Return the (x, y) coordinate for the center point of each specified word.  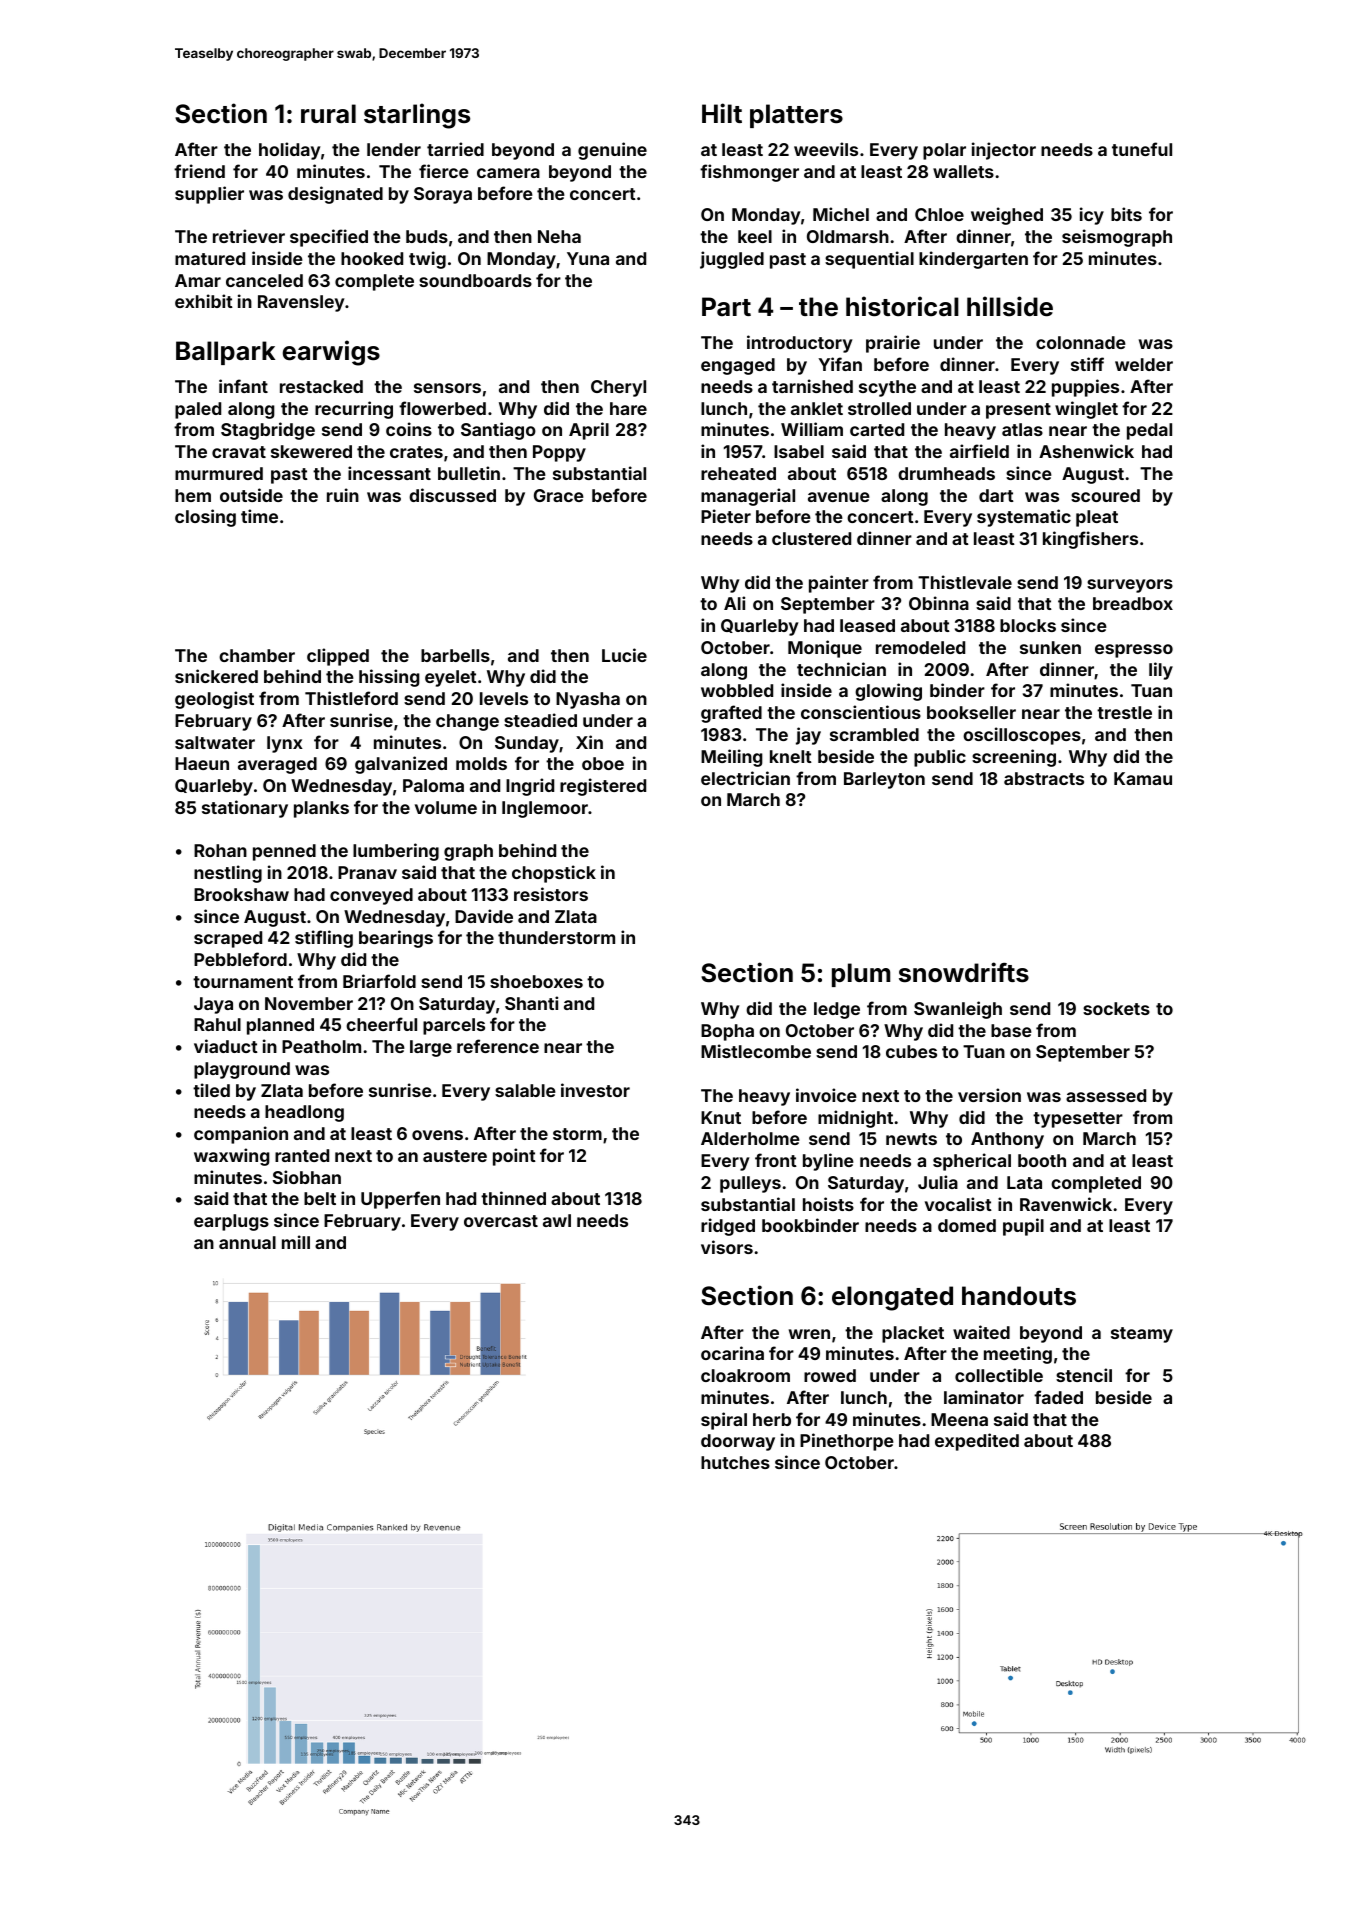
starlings (417, 116)
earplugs (231, 1222)
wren (809, 1334)
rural (328, 113)
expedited (977, 1442)
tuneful (1142, 149)
